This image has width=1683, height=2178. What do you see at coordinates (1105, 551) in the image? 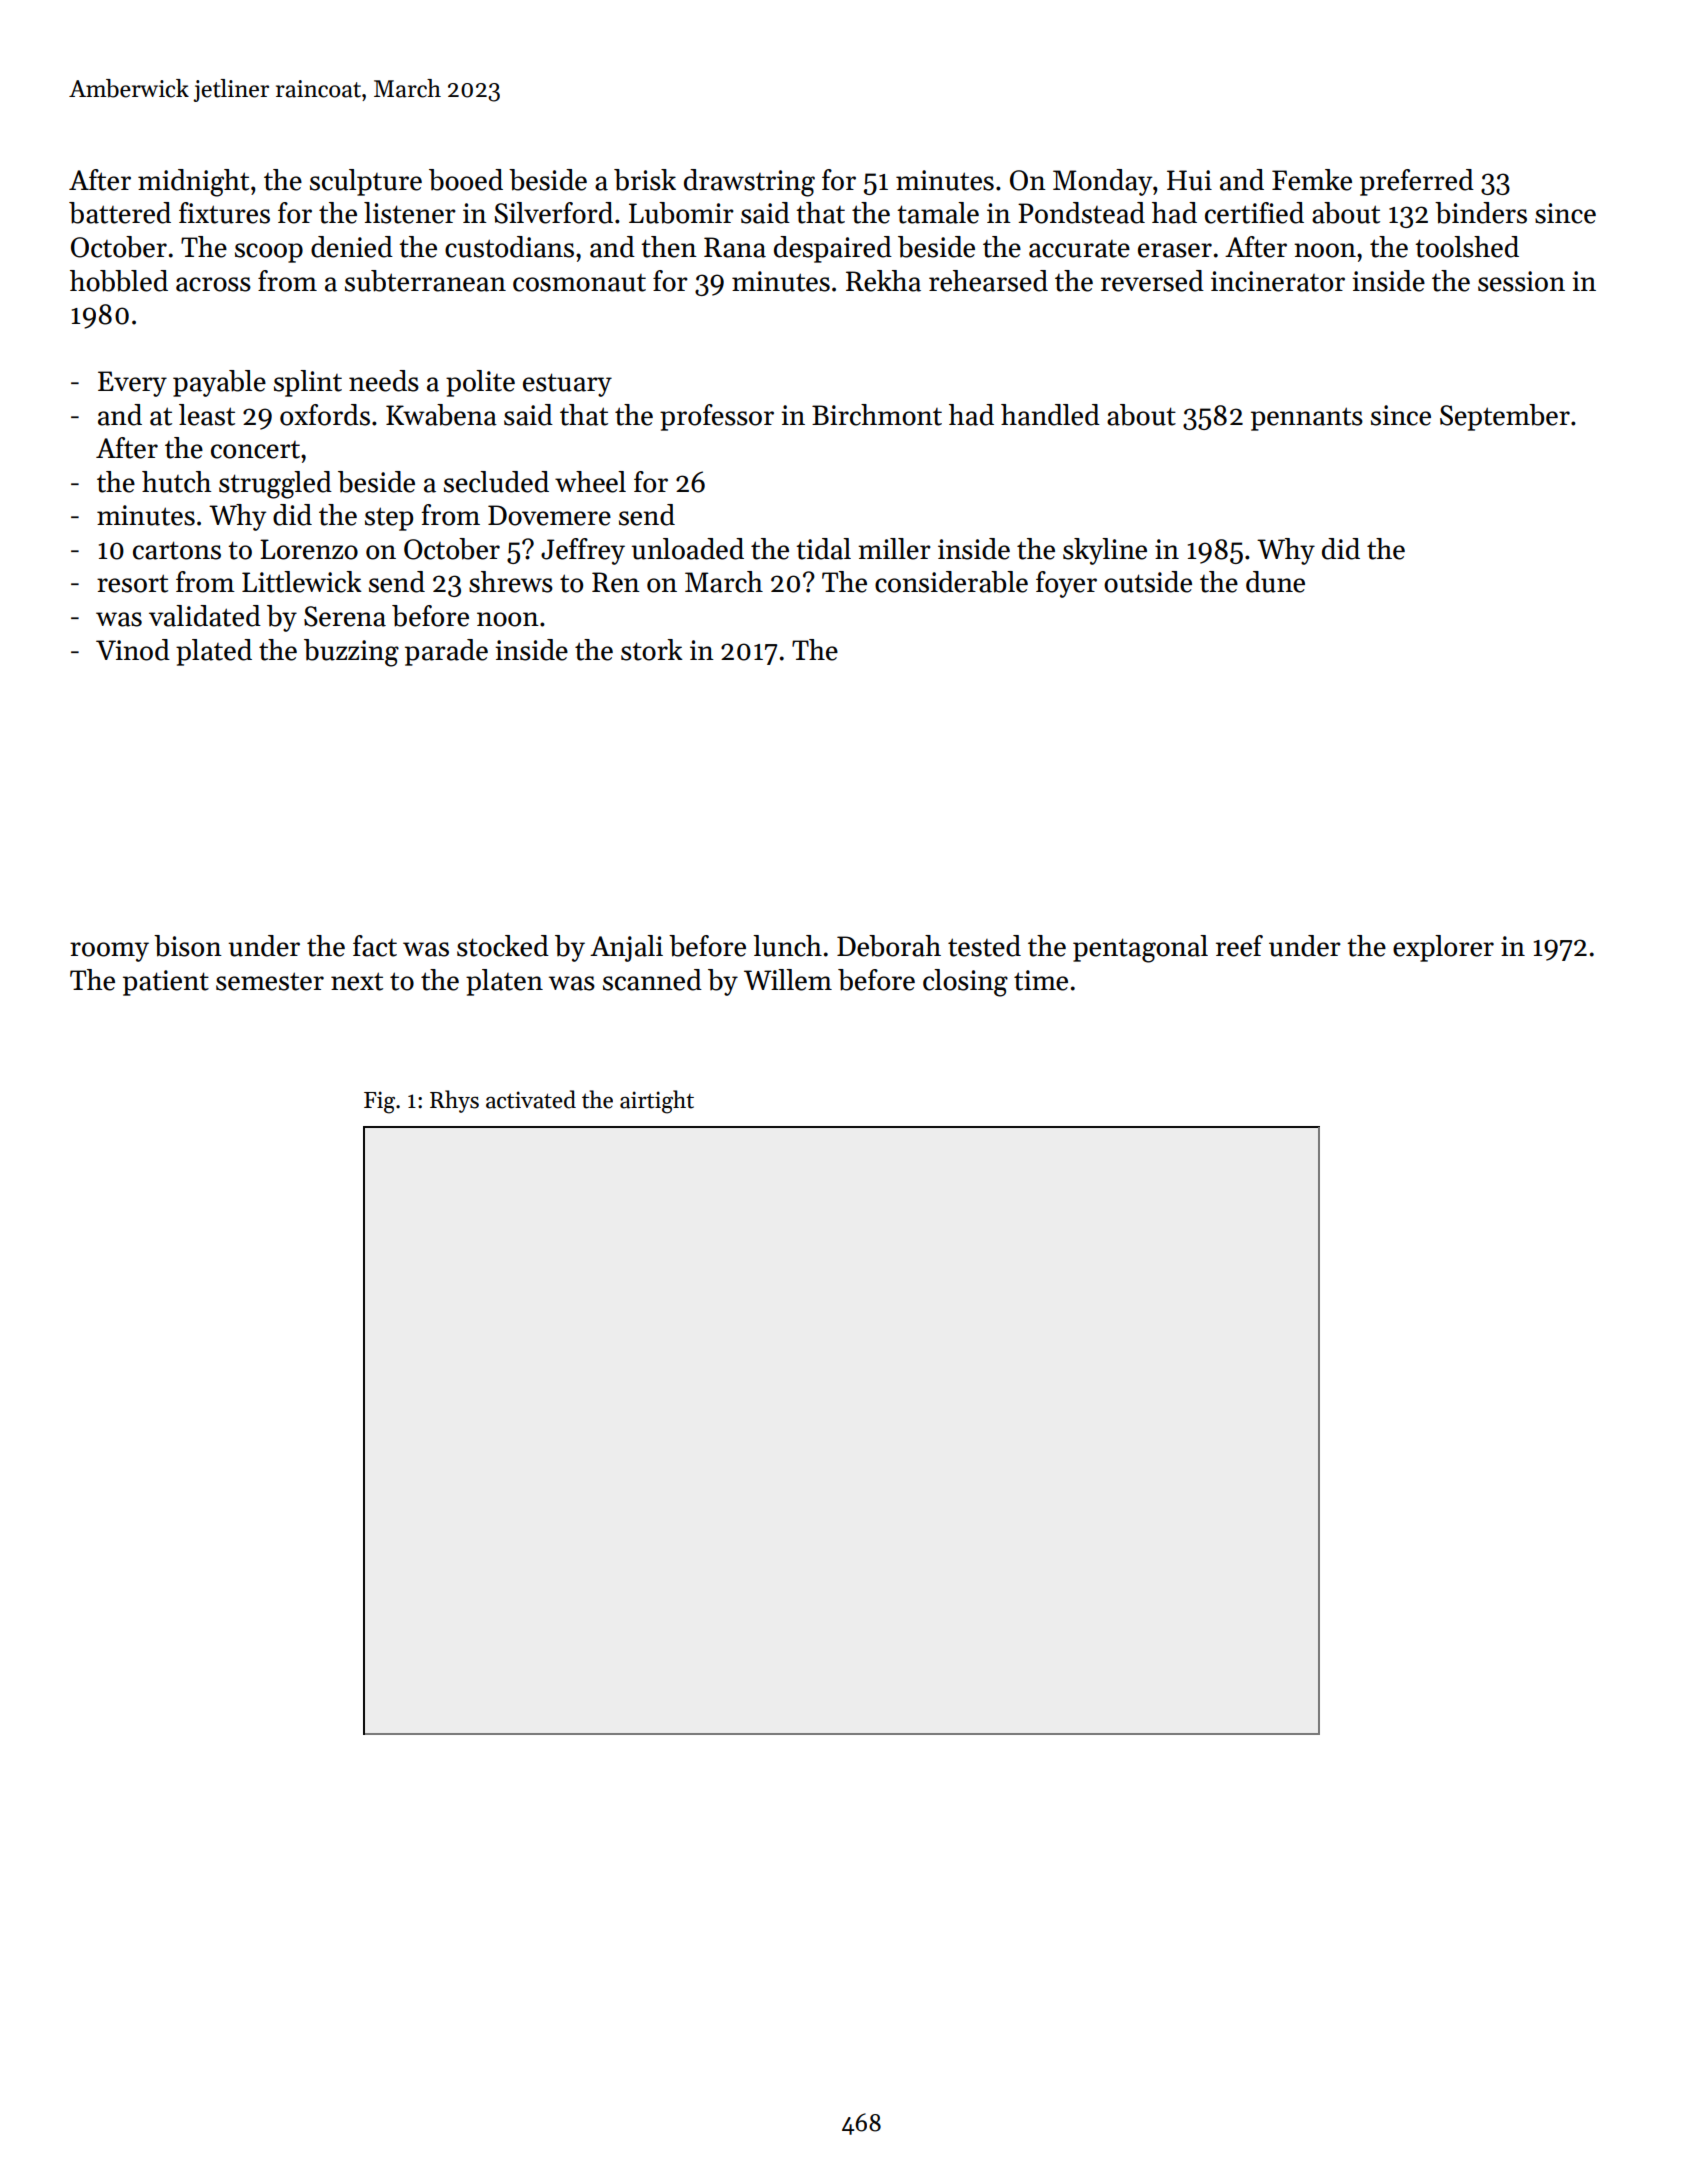
I see `skyline` at bounding box center [1105, 551].
